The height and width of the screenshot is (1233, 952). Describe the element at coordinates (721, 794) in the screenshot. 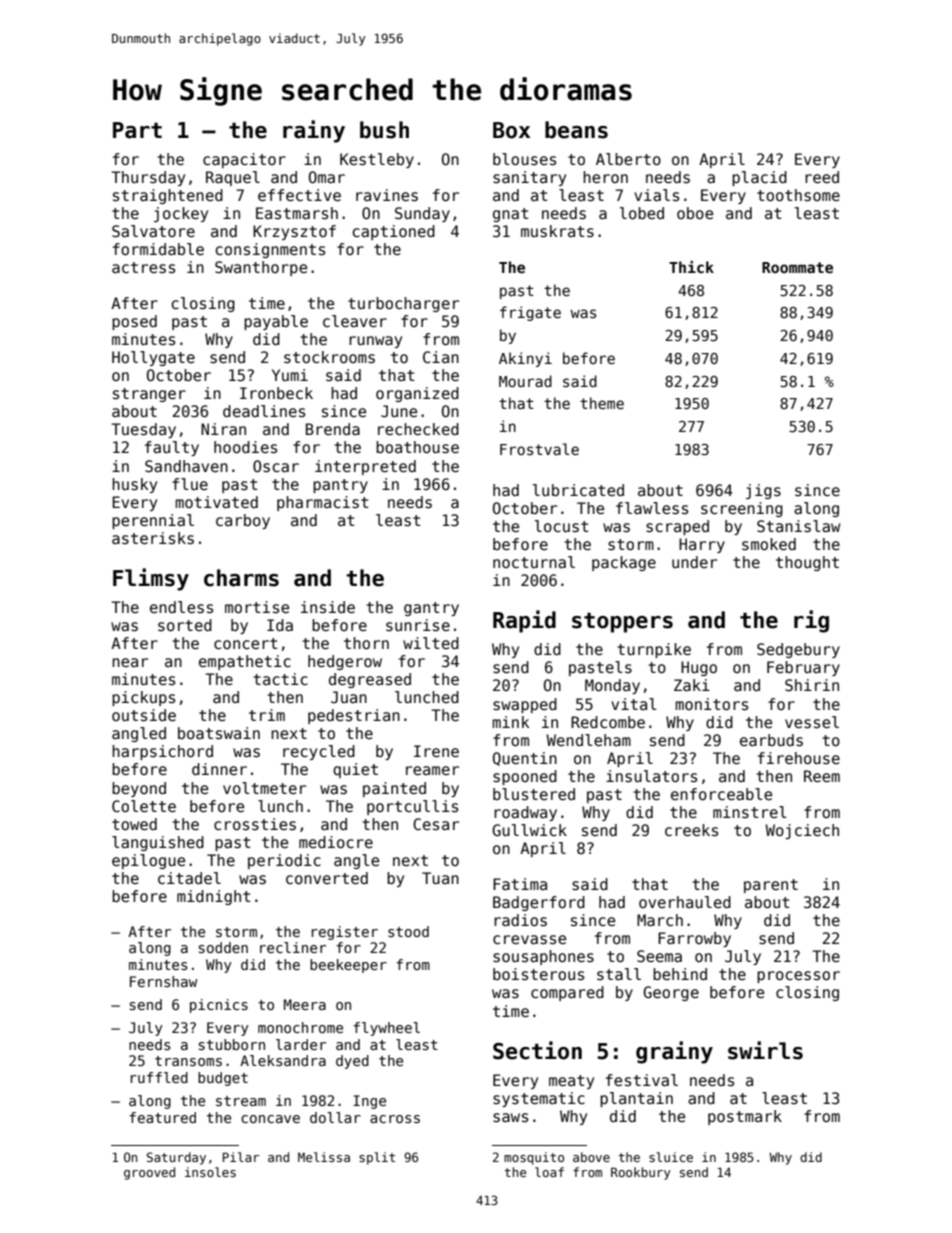

I see `enforceable` at that location.
